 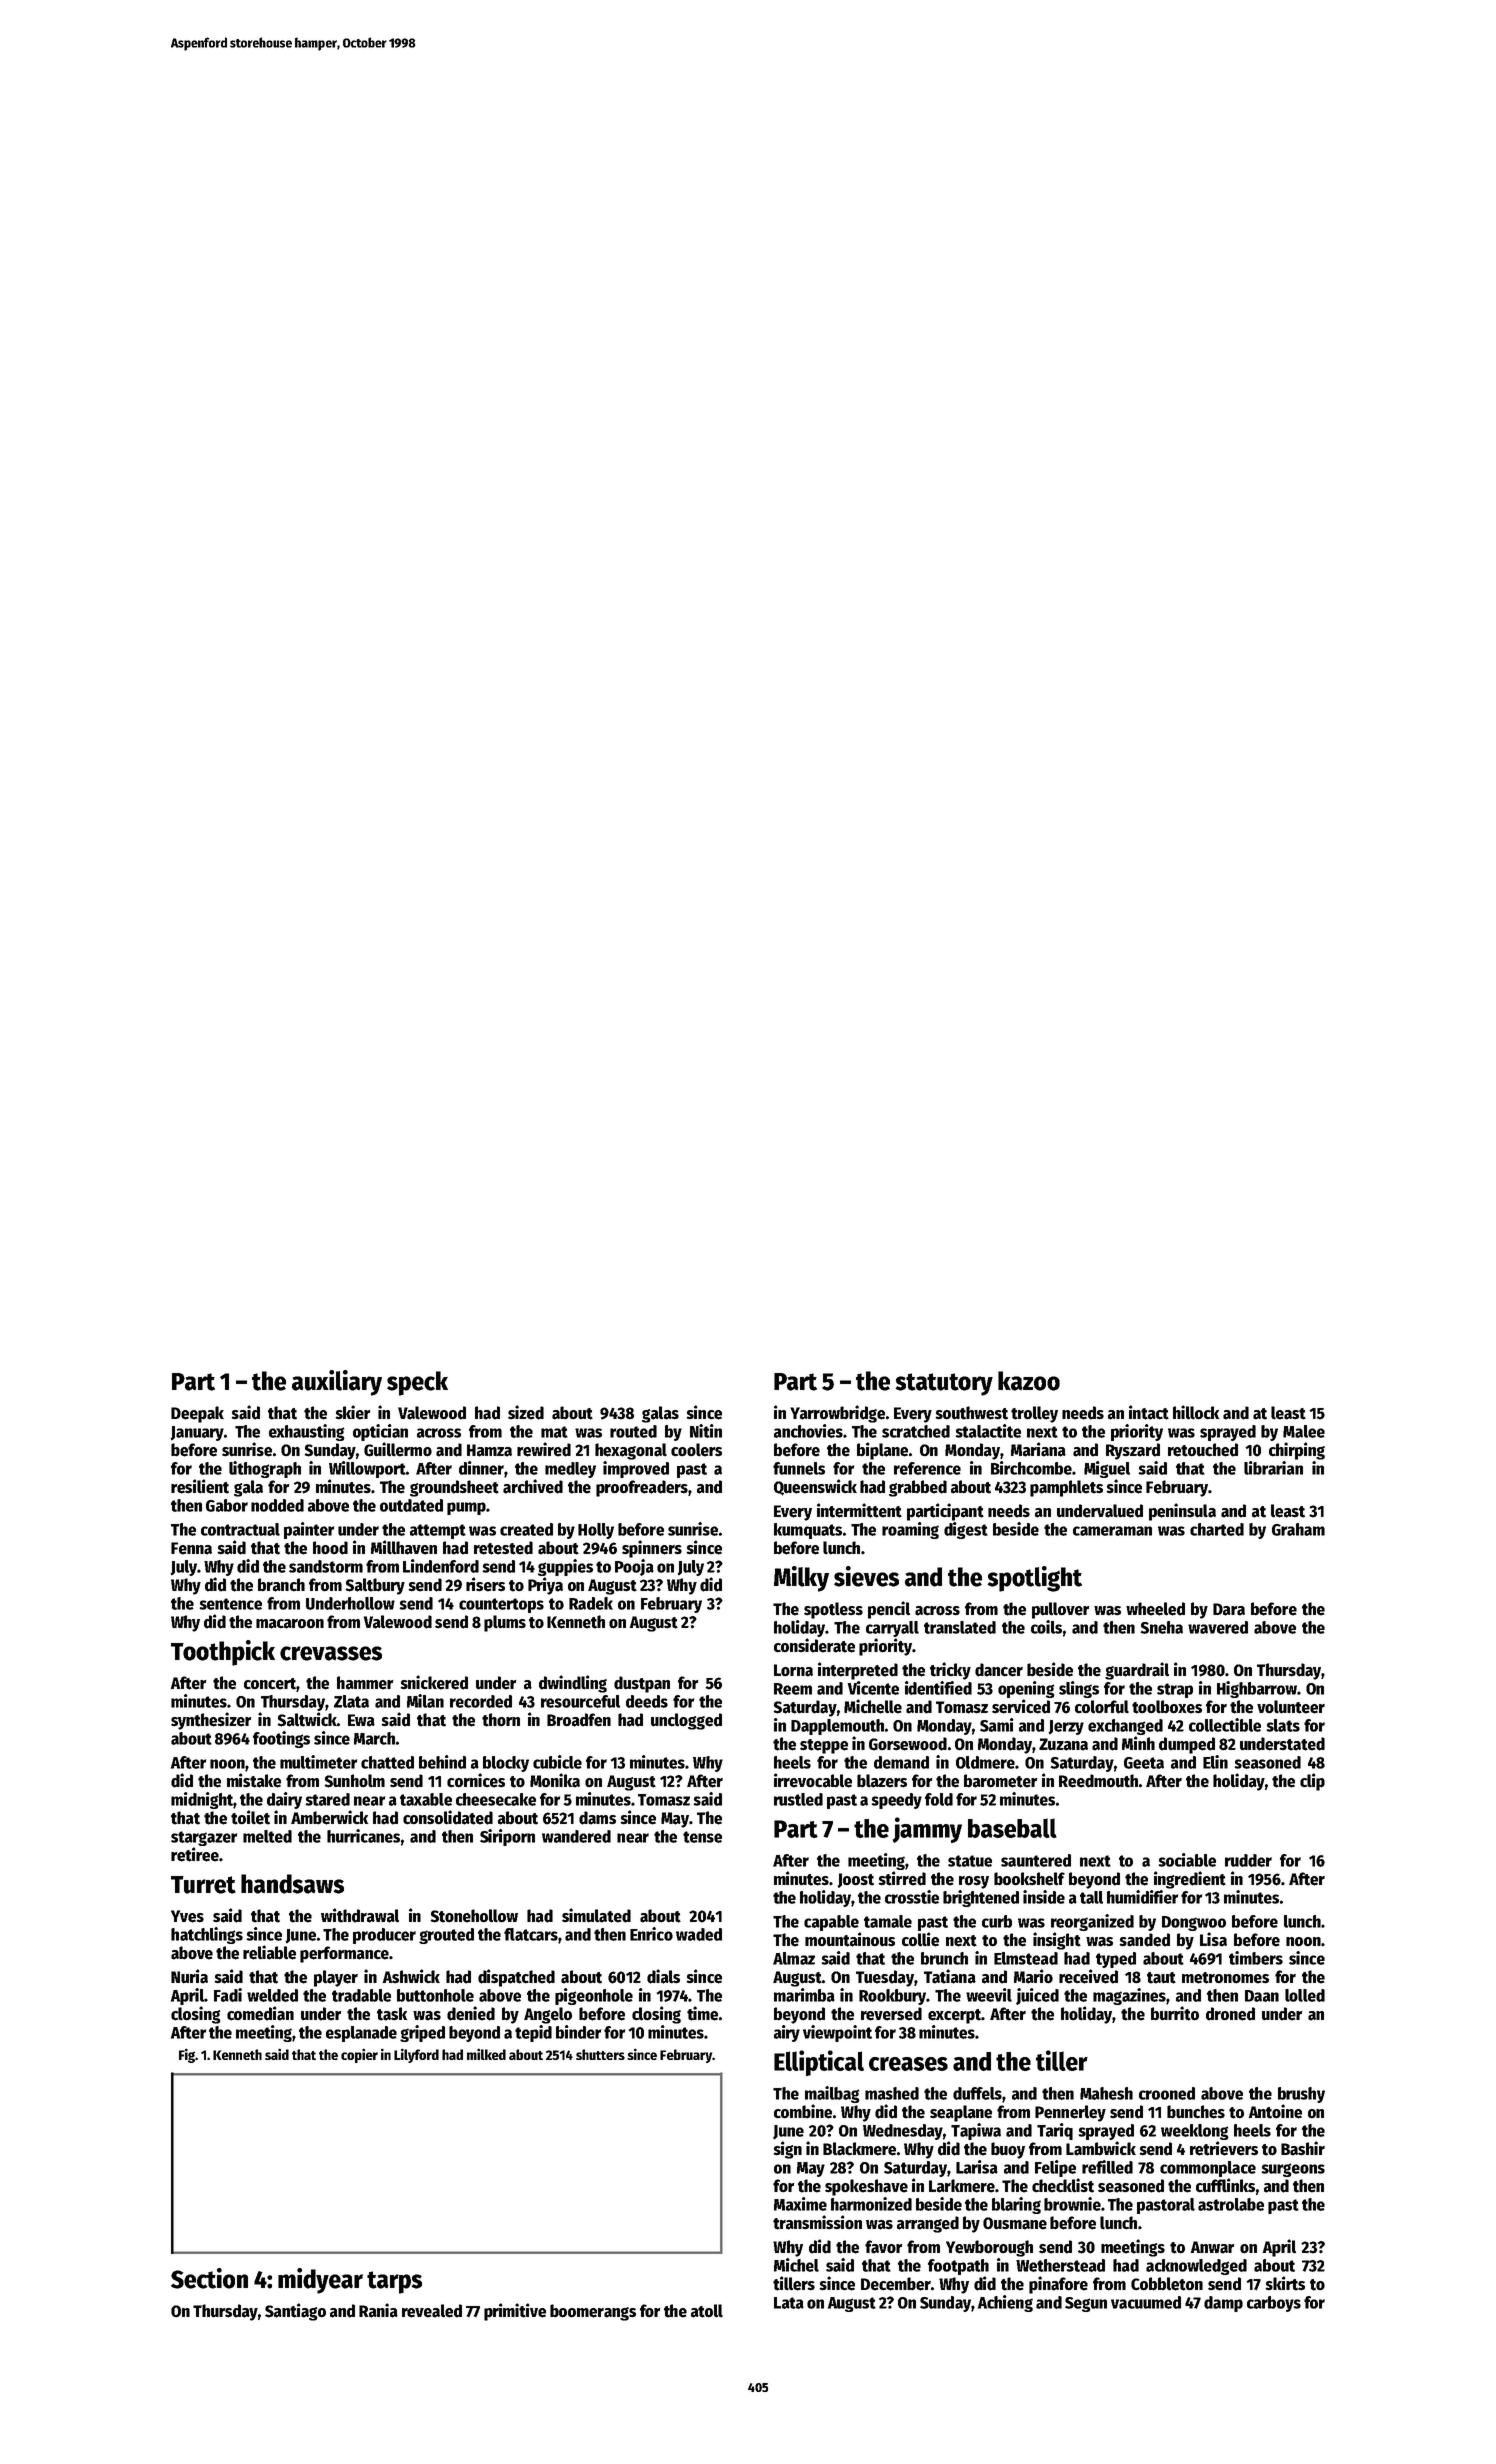 What do you see at coordinates (1149, 1412) in the image?
I see `intact` at bounding box center [1149, 1412].
